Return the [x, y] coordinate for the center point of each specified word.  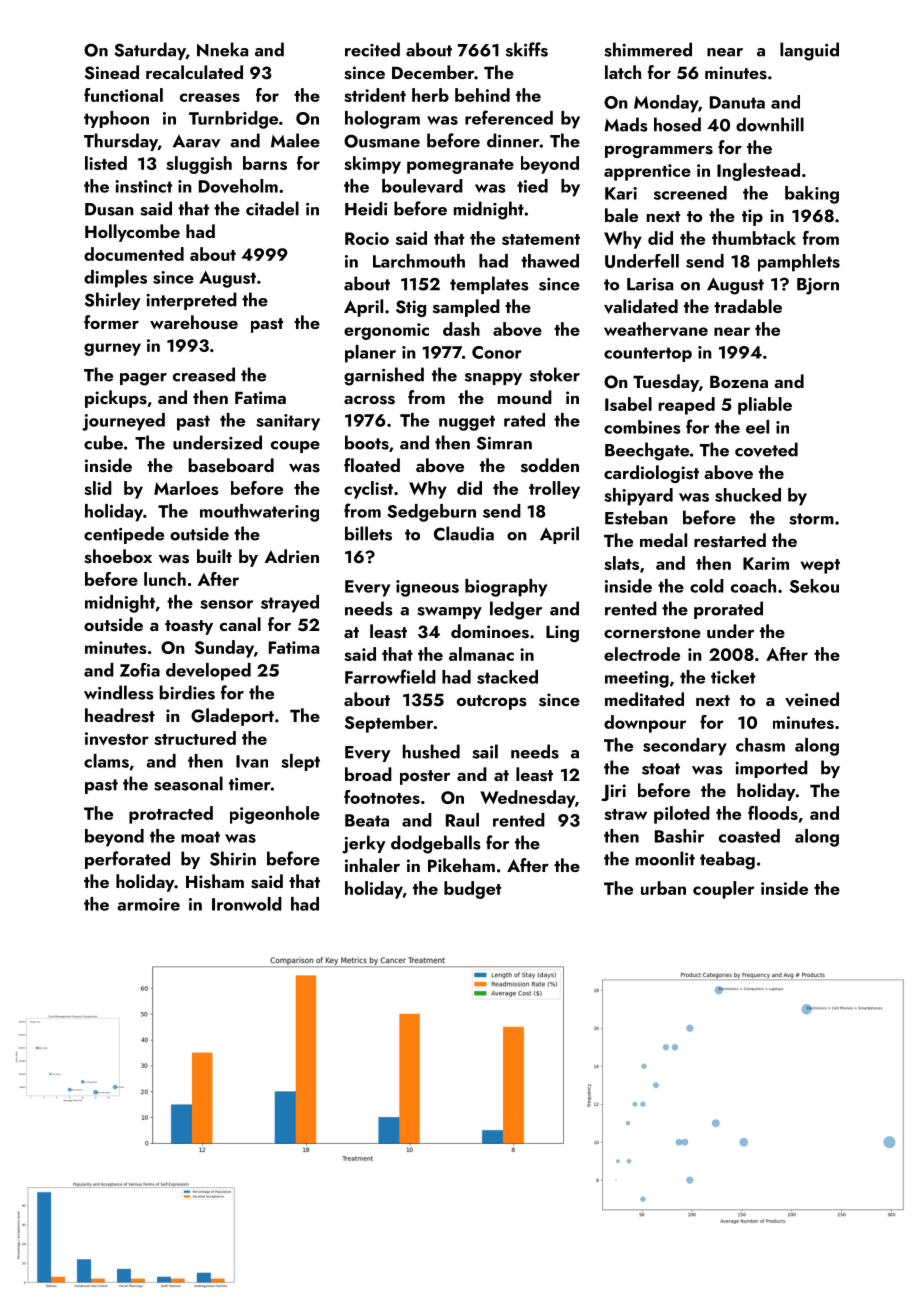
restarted [730, 540]
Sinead [112, 72]
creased [204, 374]
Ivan [252, 761]
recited [372, 49]
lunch [165, 579]
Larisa [650, 284]
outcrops [492, 702]
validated [641, 306]
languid [809, 51]
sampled [466, 308]
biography [506, 588]
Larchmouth [419, 261]
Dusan [109, 209]
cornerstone [652, 633]
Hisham [215, 881]
